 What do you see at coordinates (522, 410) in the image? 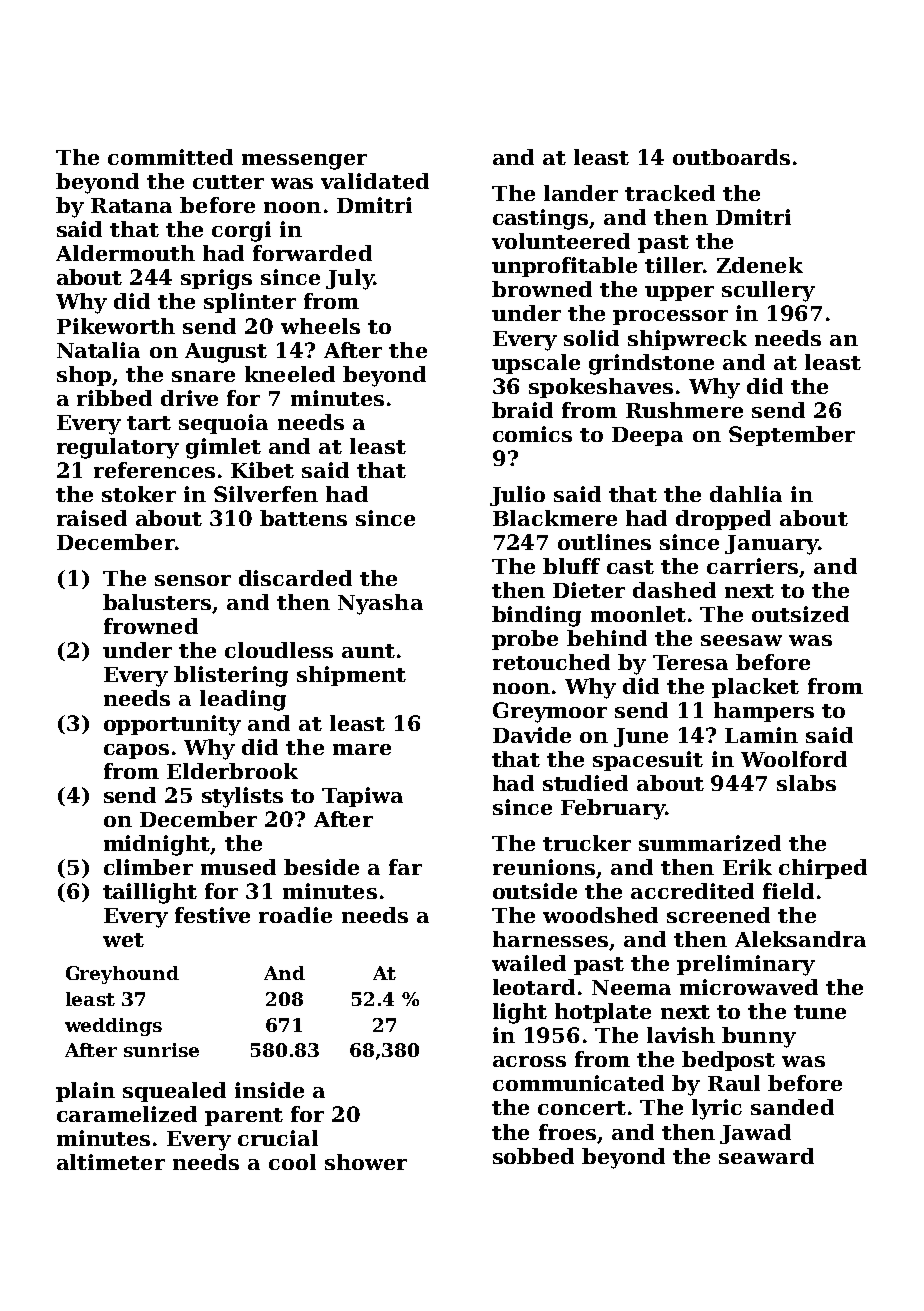
I see `braid` at bounding box center [522, 410].
